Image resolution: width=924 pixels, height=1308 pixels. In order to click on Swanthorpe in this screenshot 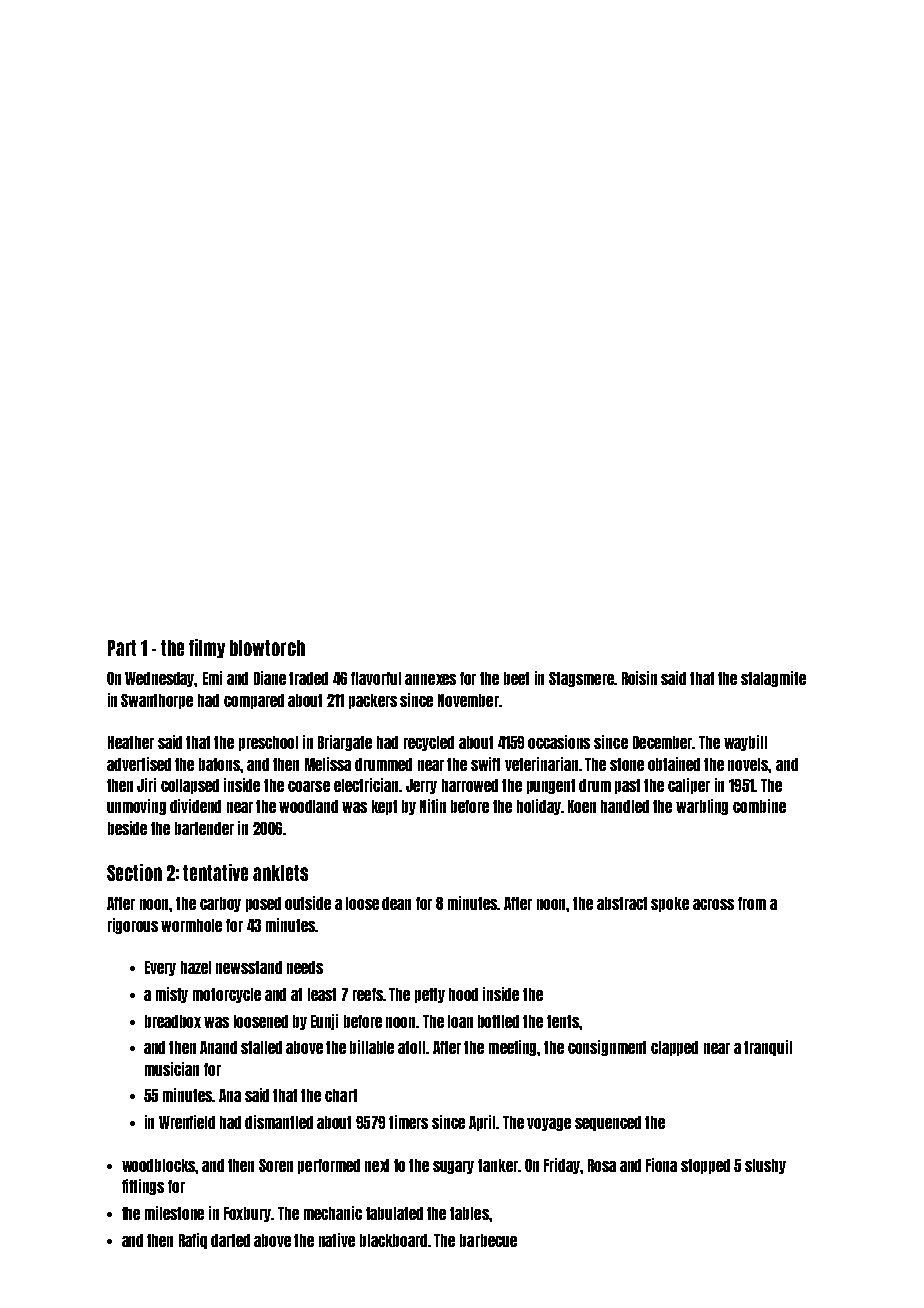, I will do `click(157, 701)`.
